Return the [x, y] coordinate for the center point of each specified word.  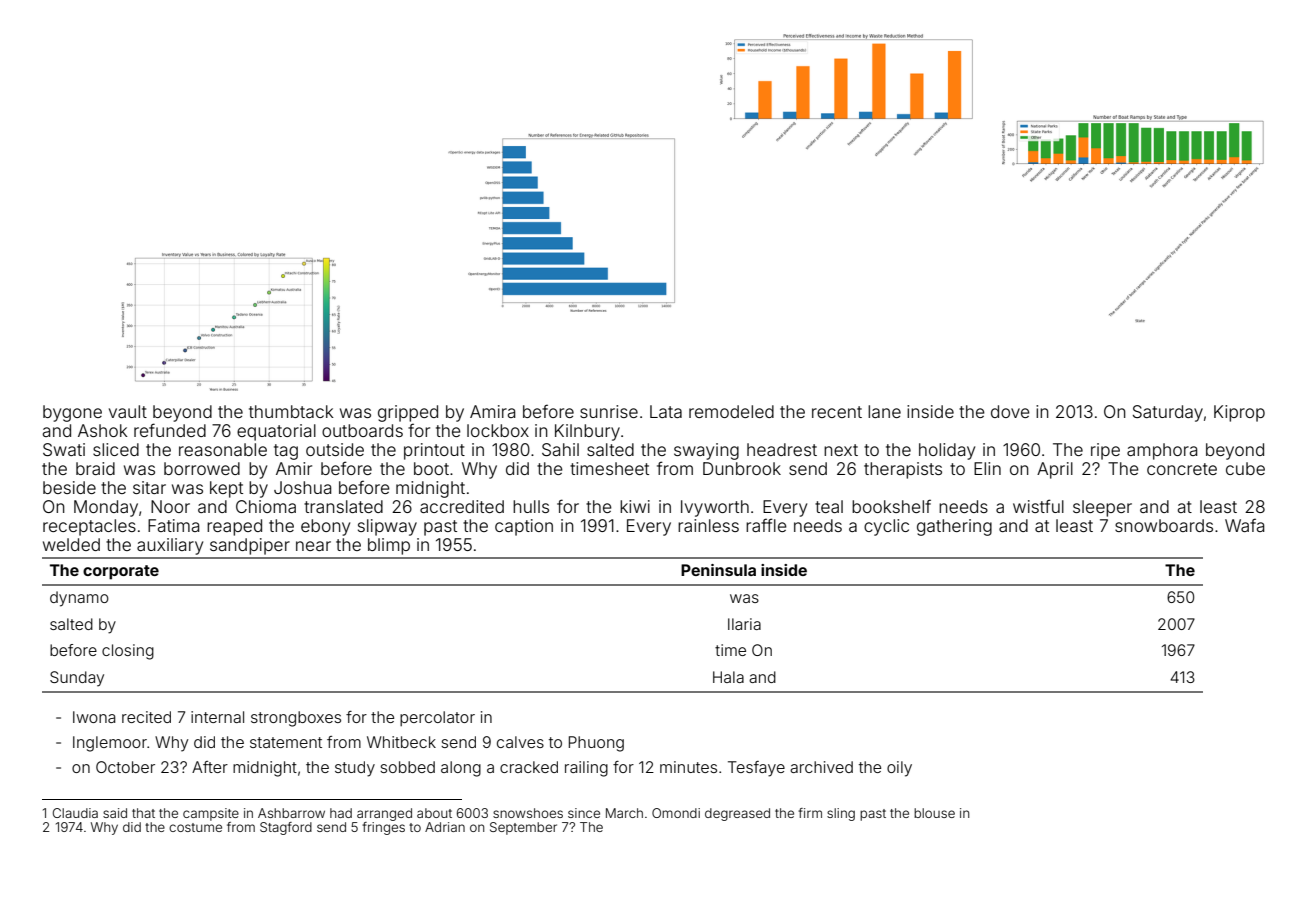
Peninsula [718, 570]
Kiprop [1239, 413]
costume [195, 827]
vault [128, 411]
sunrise [609, 411]
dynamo [79, 599]
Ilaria [744, 624]
